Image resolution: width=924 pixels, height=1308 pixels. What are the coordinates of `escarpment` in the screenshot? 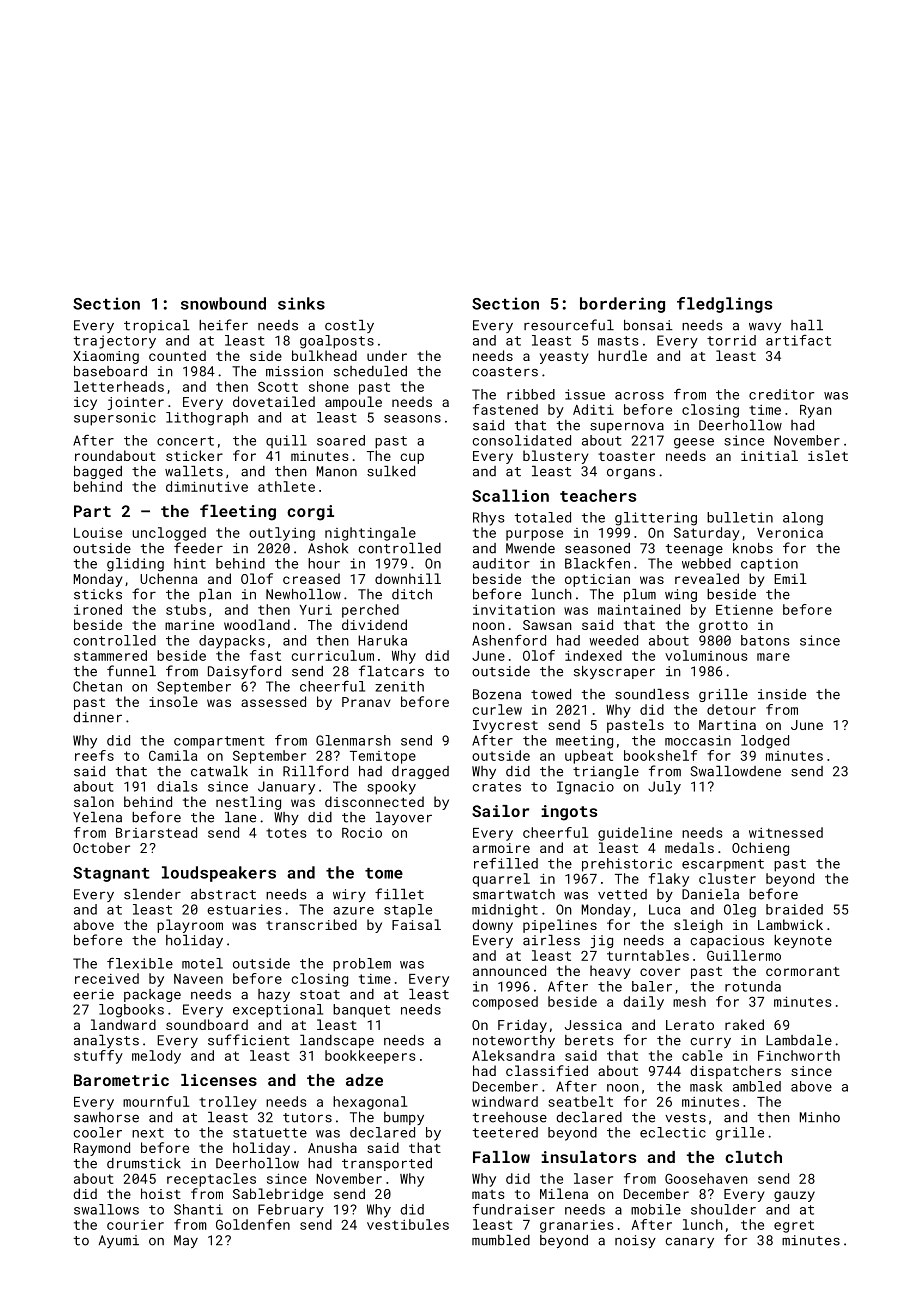 It's located at (723, 865).
